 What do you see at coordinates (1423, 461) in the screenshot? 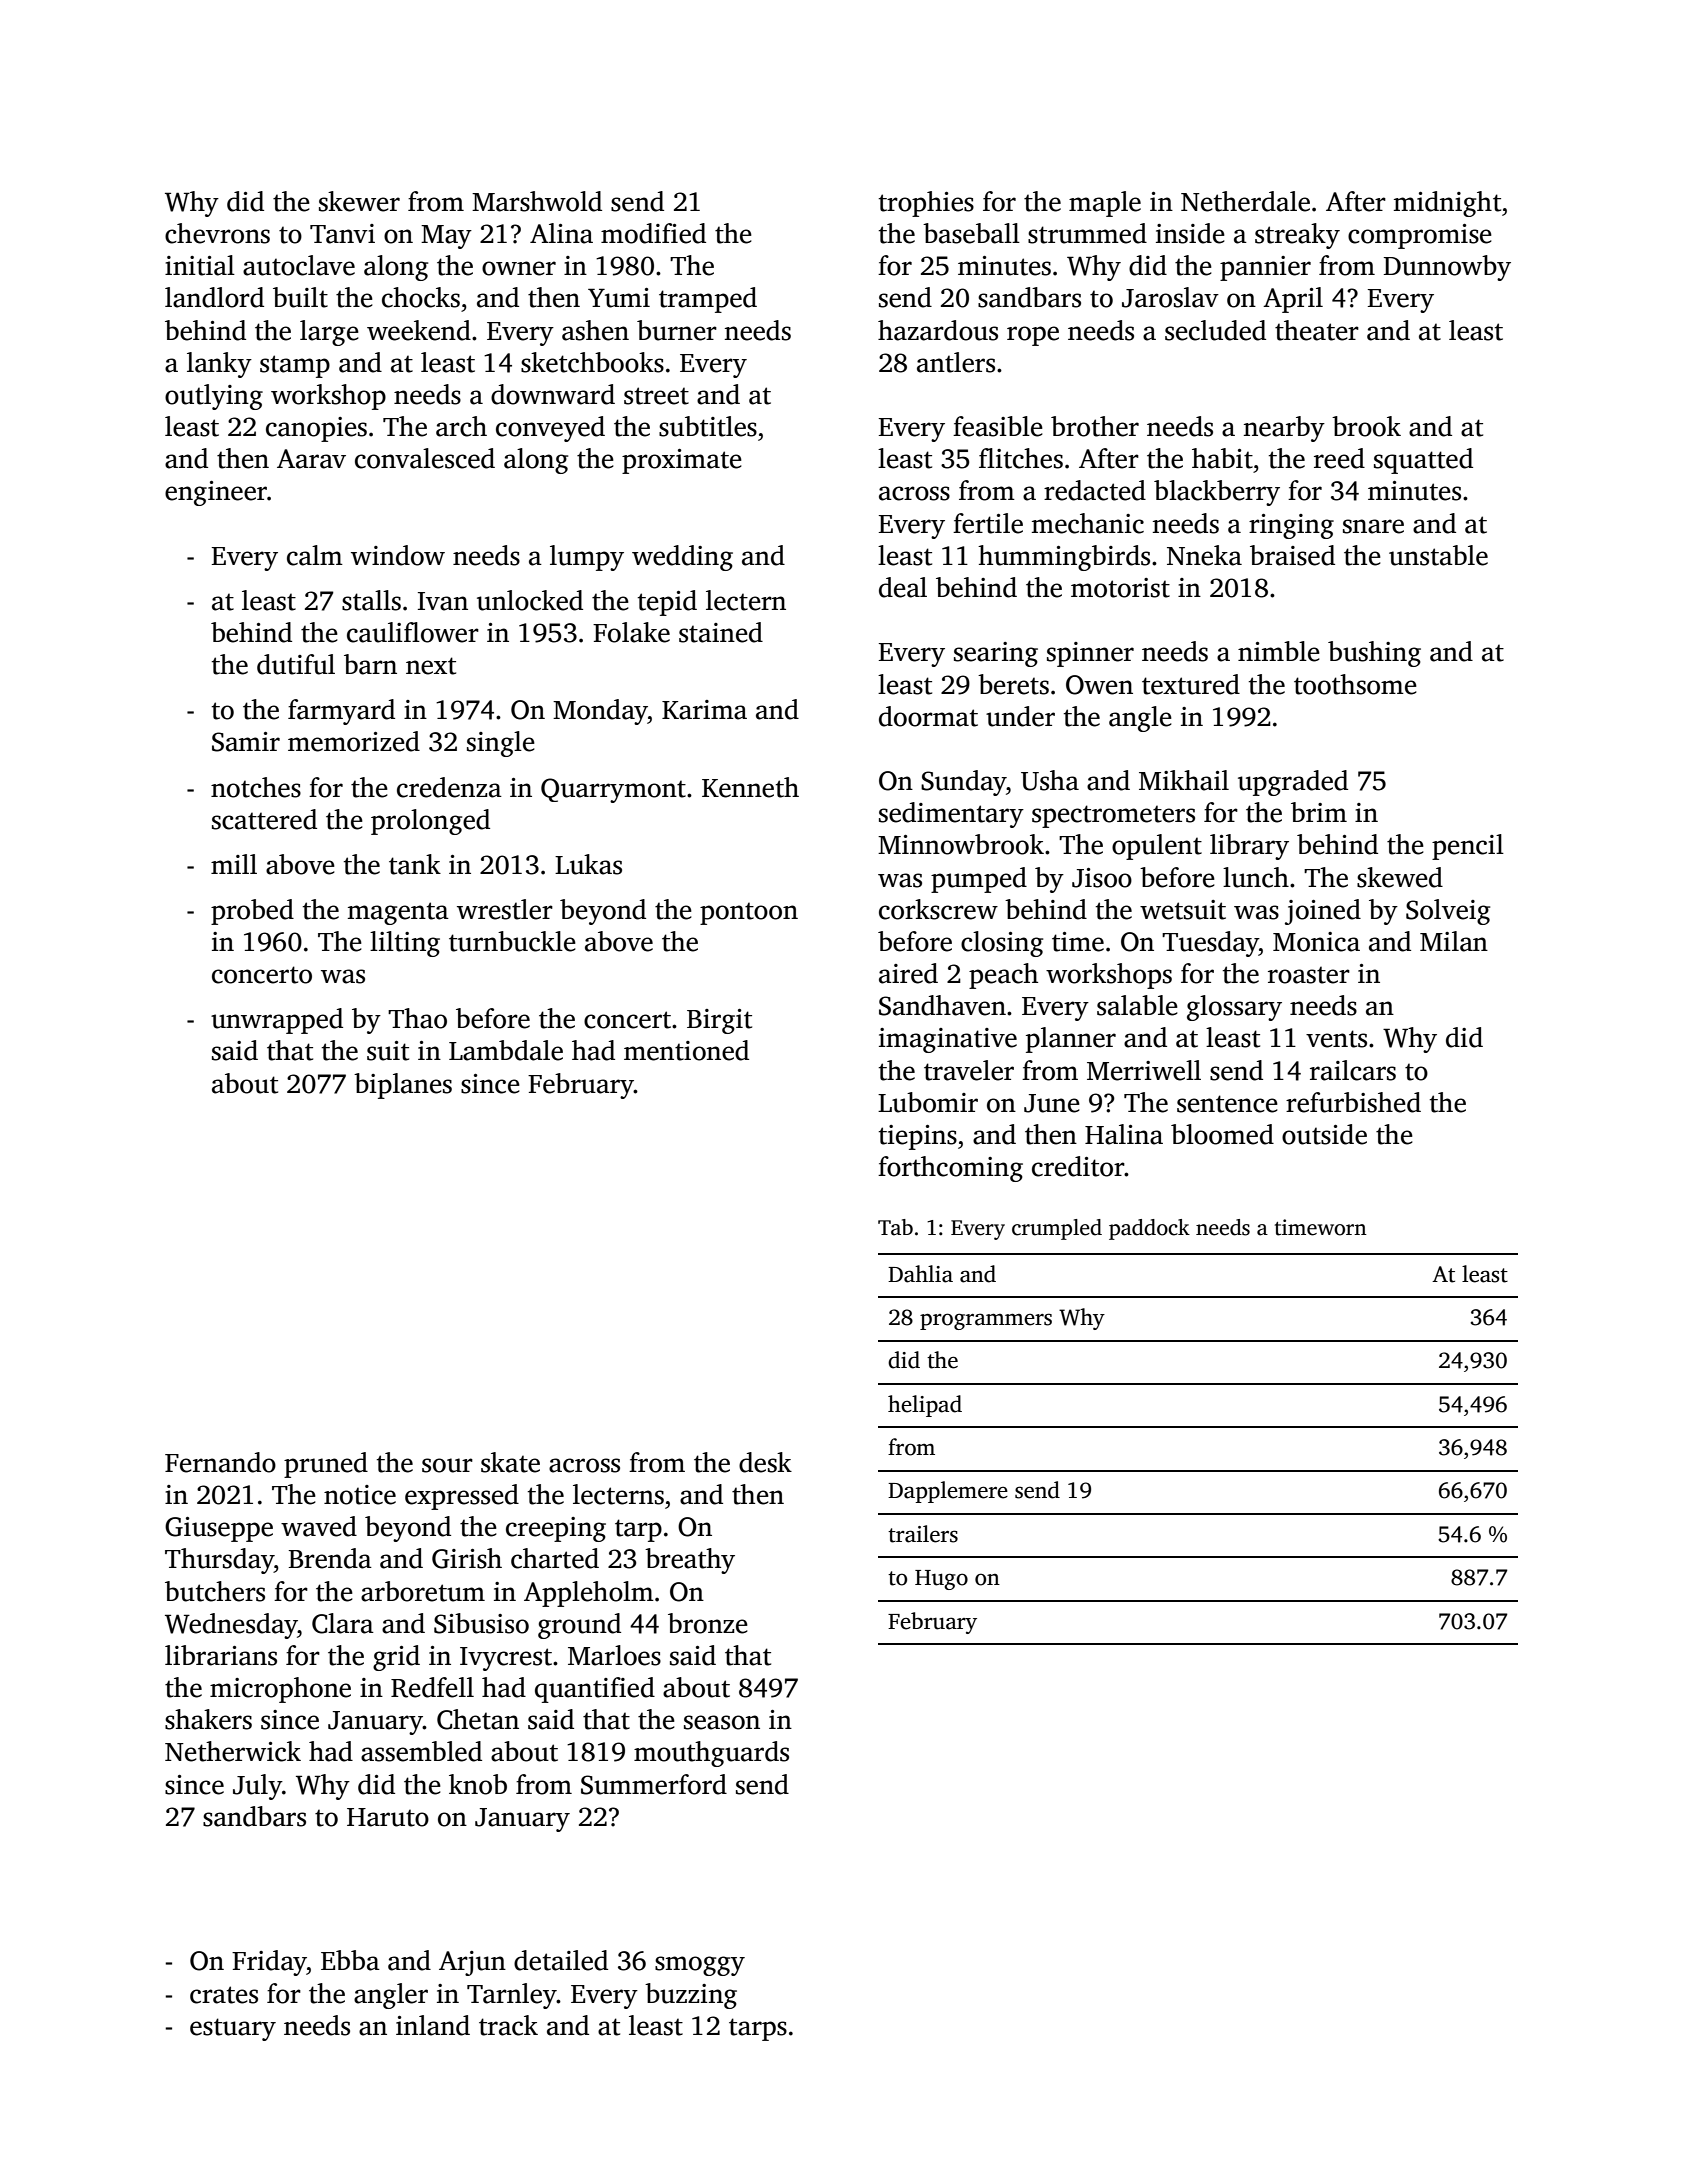
I see `squatted` at bounding box center [1423, 461].
